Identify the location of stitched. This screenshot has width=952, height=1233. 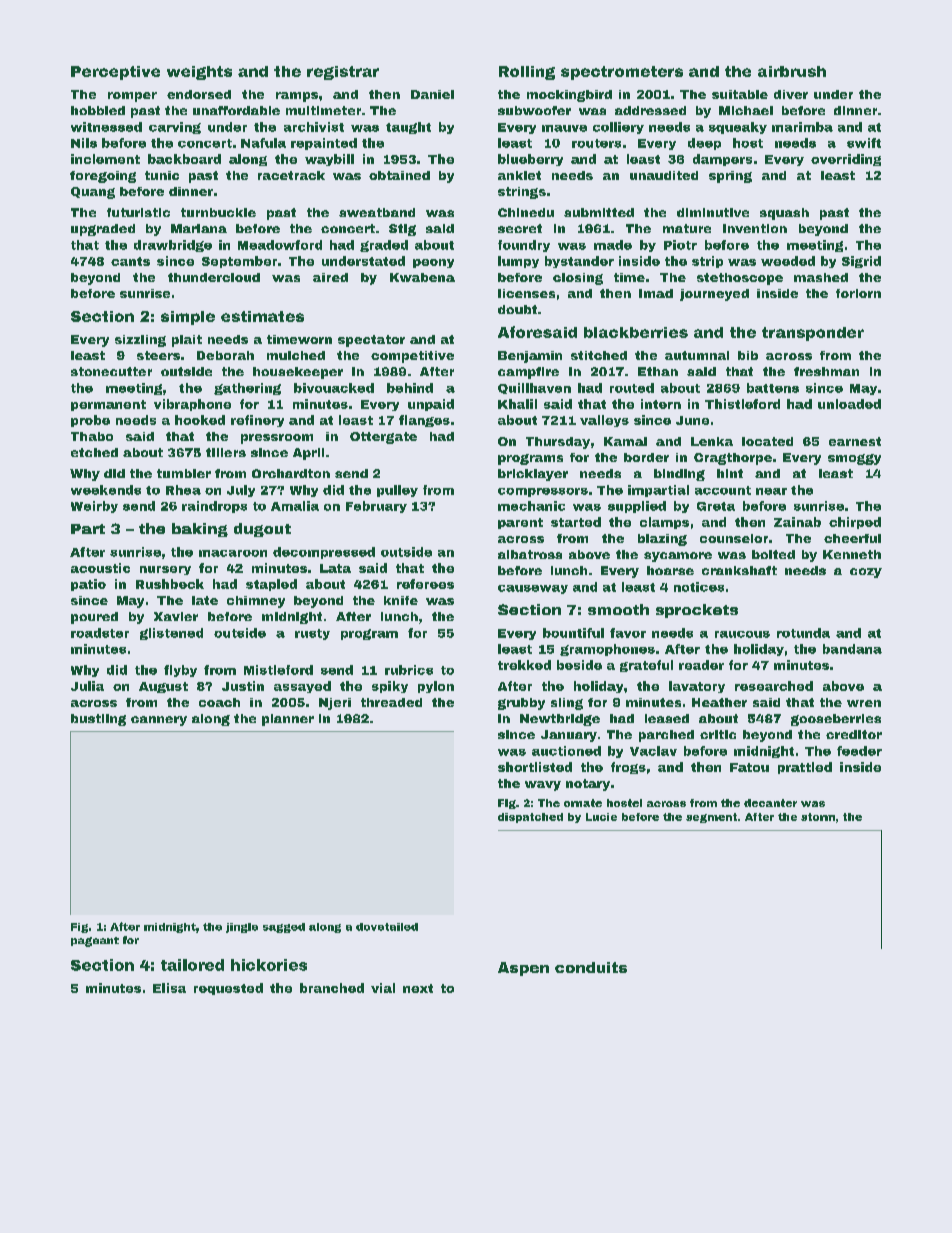
(599, 355).
